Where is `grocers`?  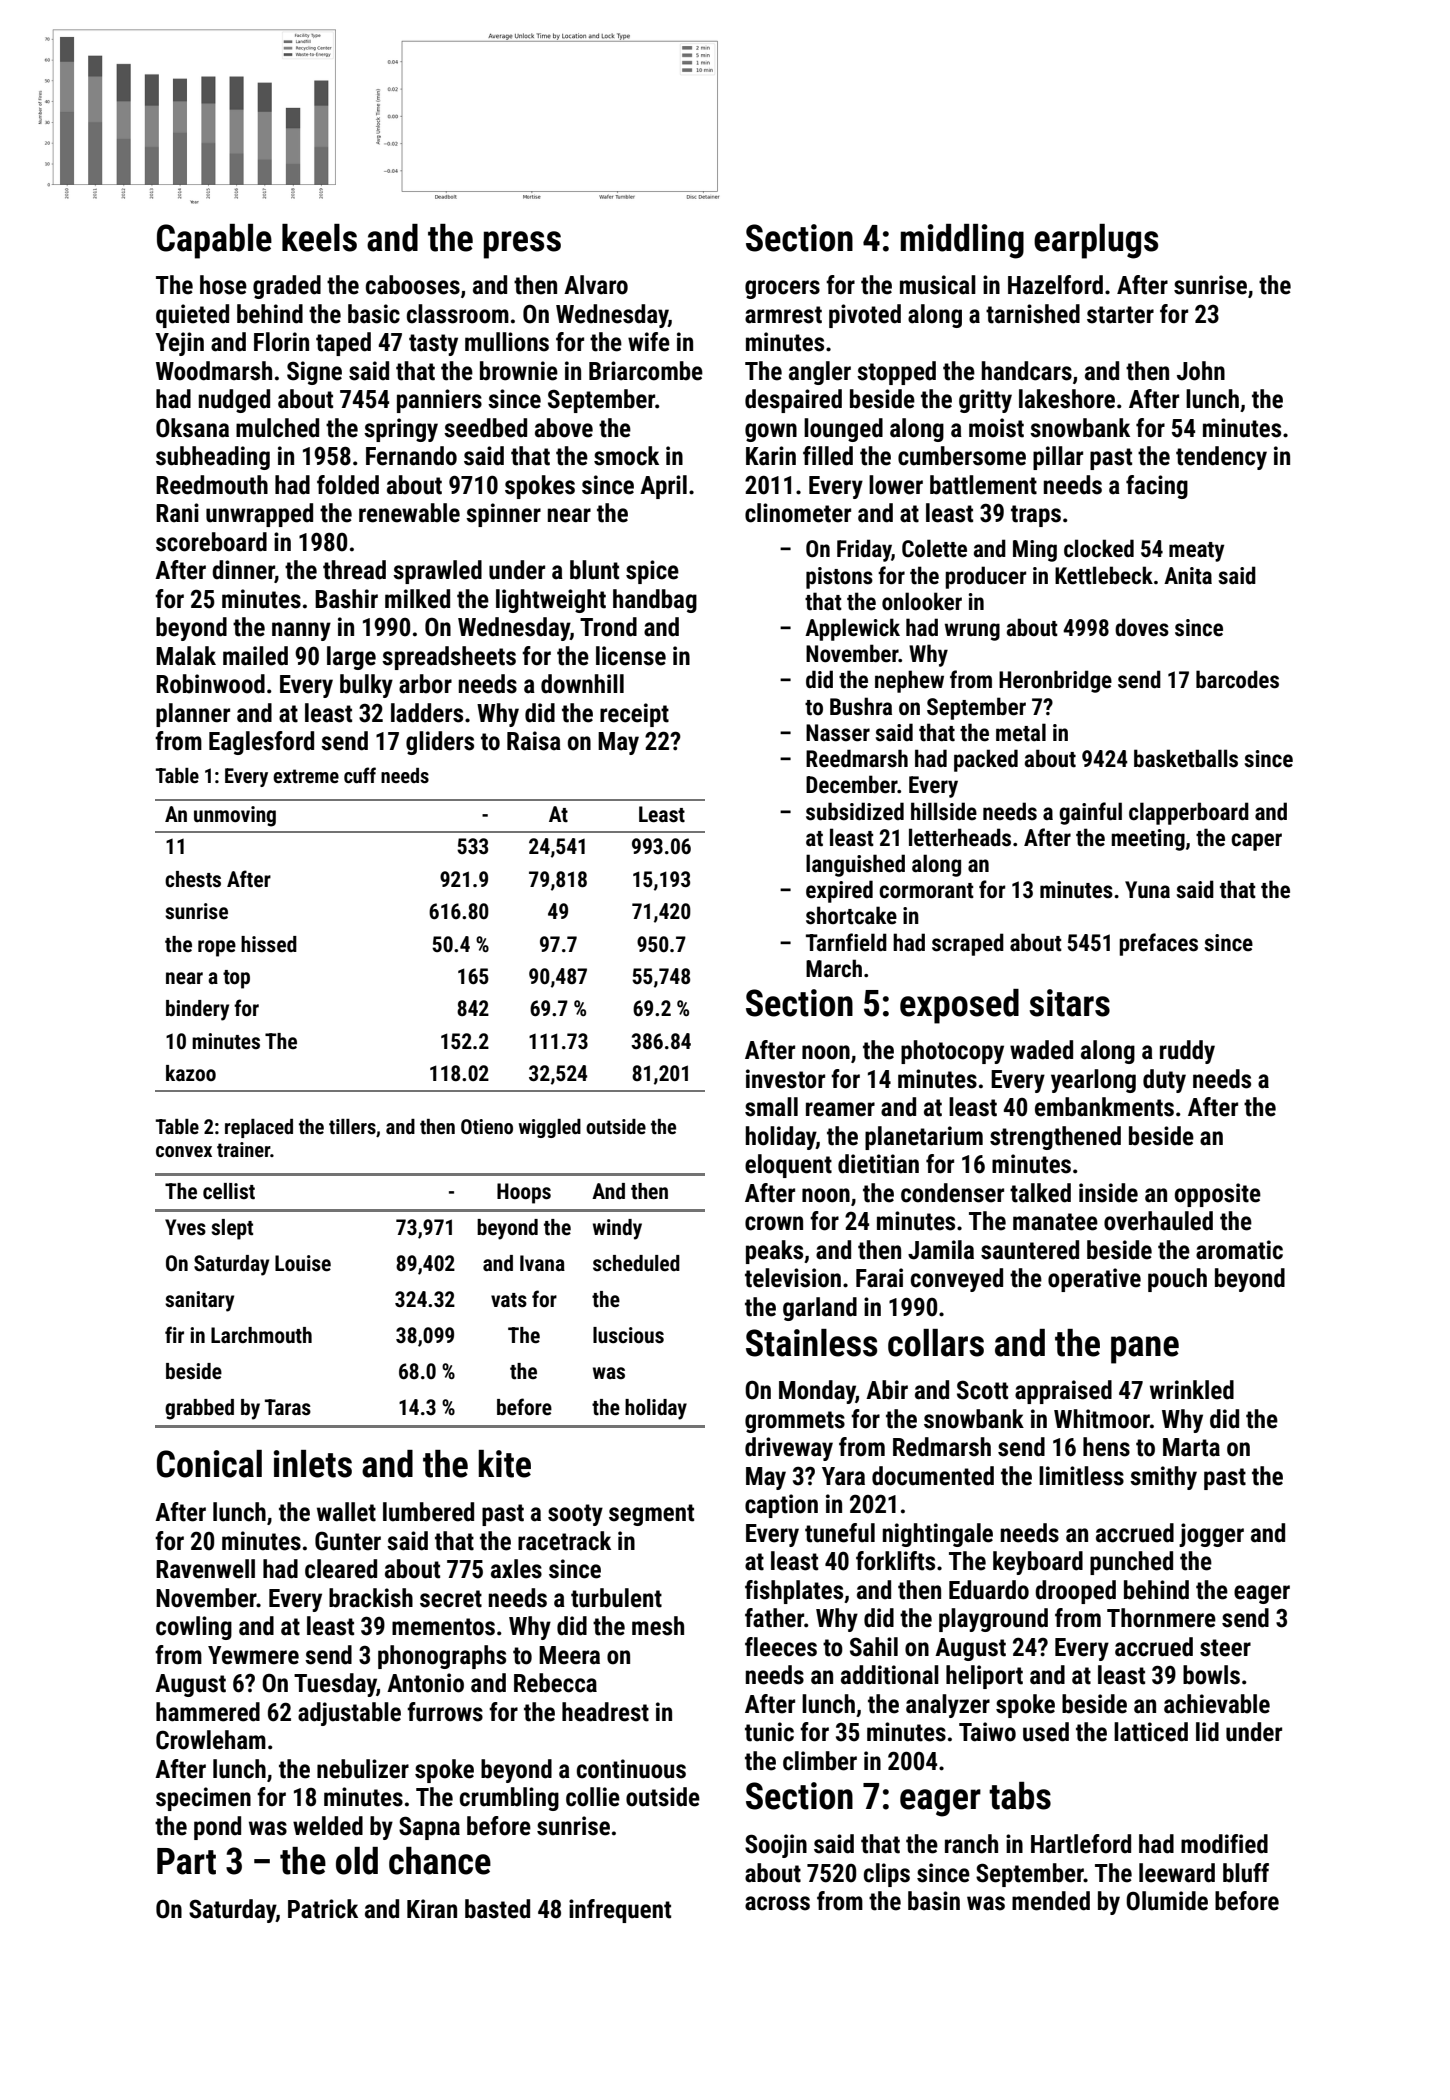
grocers is located at coordinates (782, 289).
